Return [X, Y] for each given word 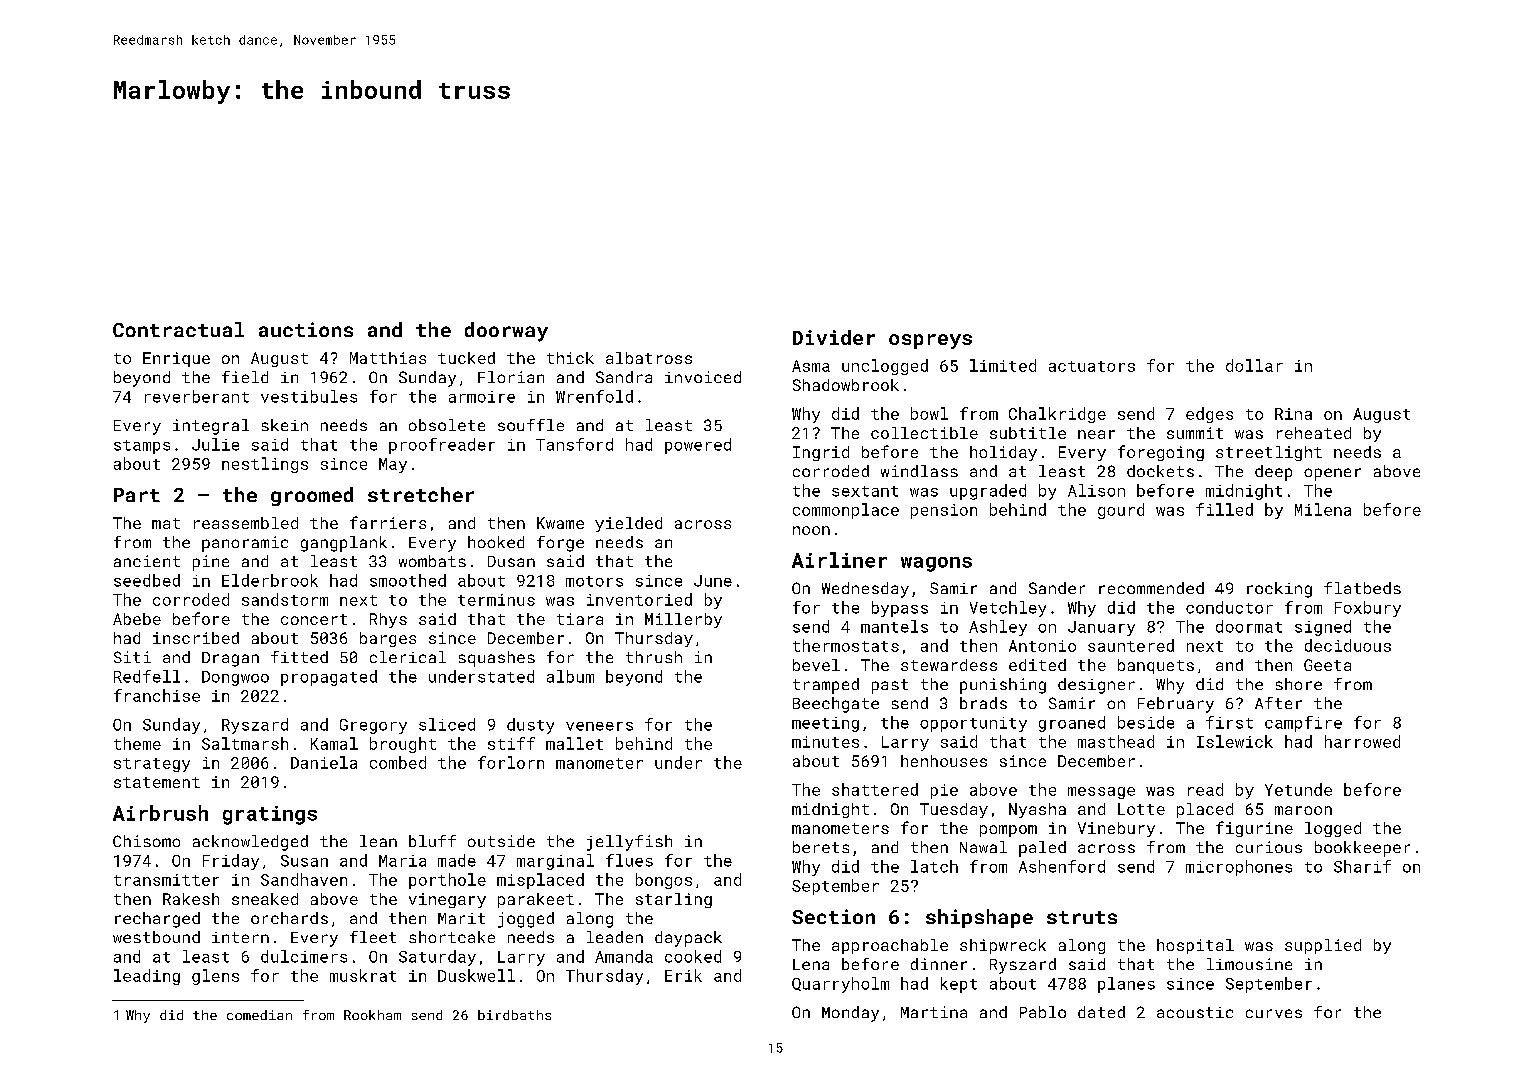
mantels [894, 626]
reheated [1314, 433]
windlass [919, 471]
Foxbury [1368, 609]
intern [240, 937]
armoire [482, 397]
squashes [497, 659]
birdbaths [514, 1015]
